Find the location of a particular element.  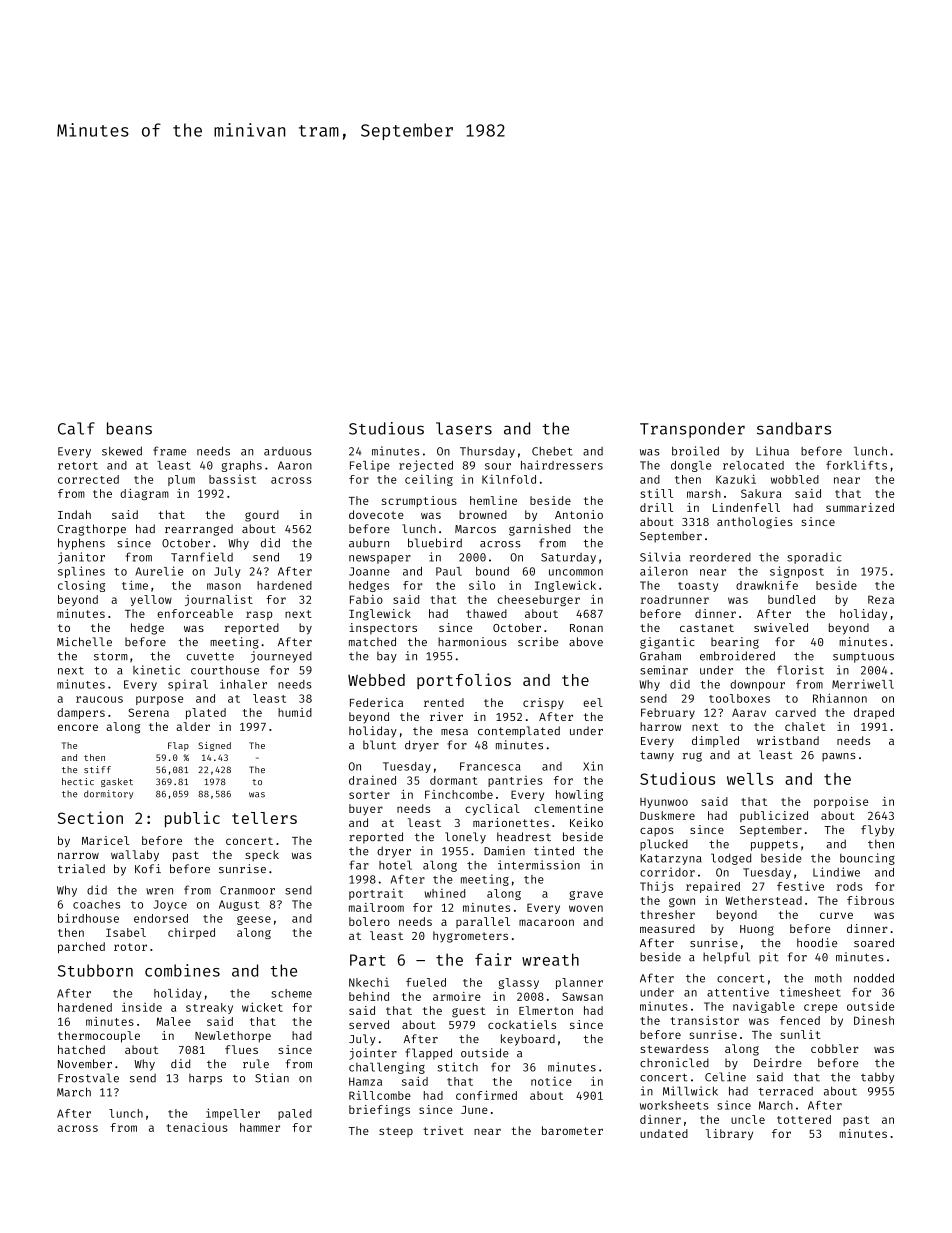

wells is located at coordinates (750, 779).
